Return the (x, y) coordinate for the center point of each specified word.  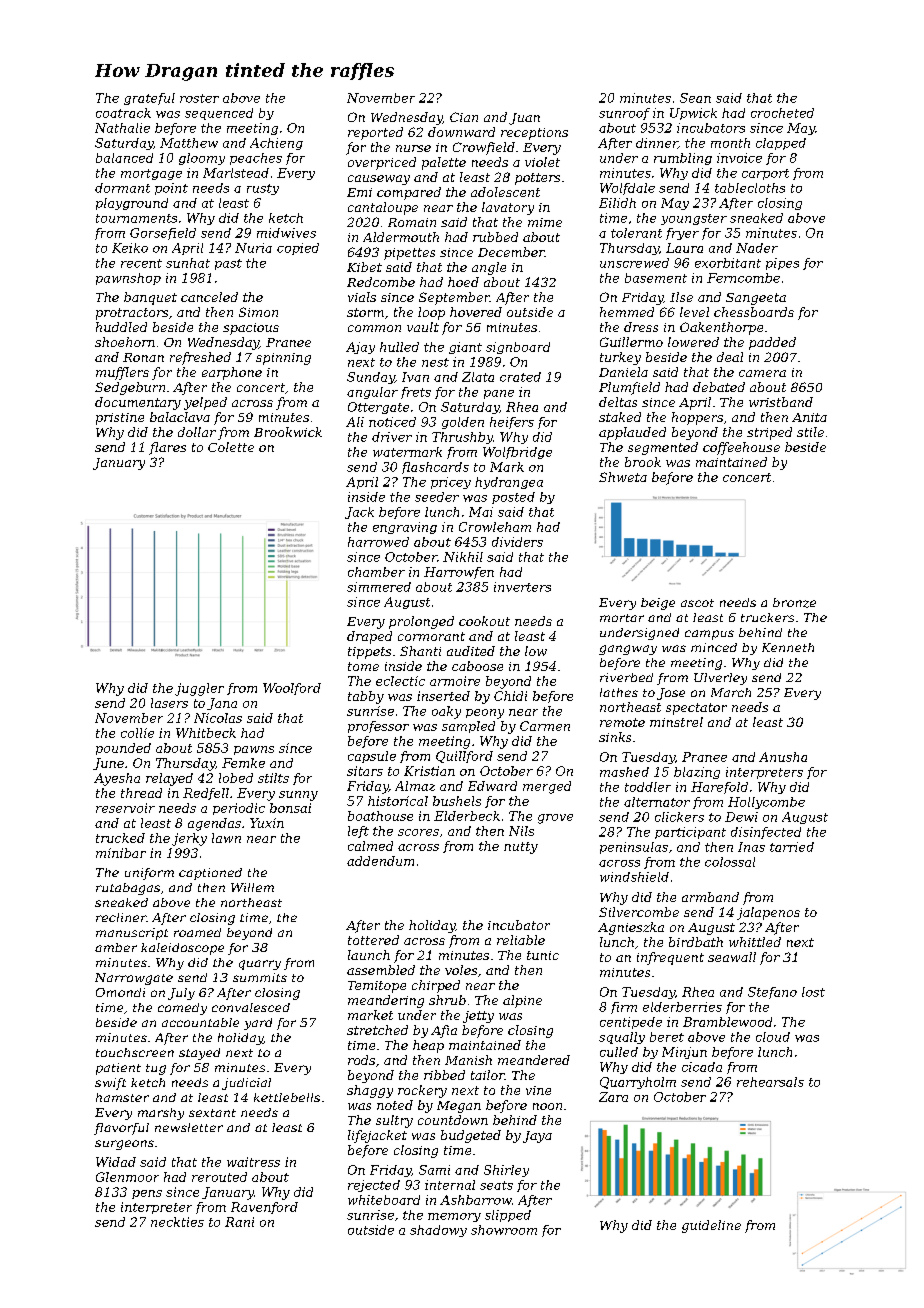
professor (378, 727)
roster (199, 98)
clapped (781, 144)
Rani (239, 1222)
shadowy (438, 1231)
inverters (522, 587)
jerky (189, 839)
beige (658, 604)
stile (810, 432)
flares (167, 448)
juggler (199, 689)
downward (461, 132)
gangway (628, 650)
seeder (437, 497)
